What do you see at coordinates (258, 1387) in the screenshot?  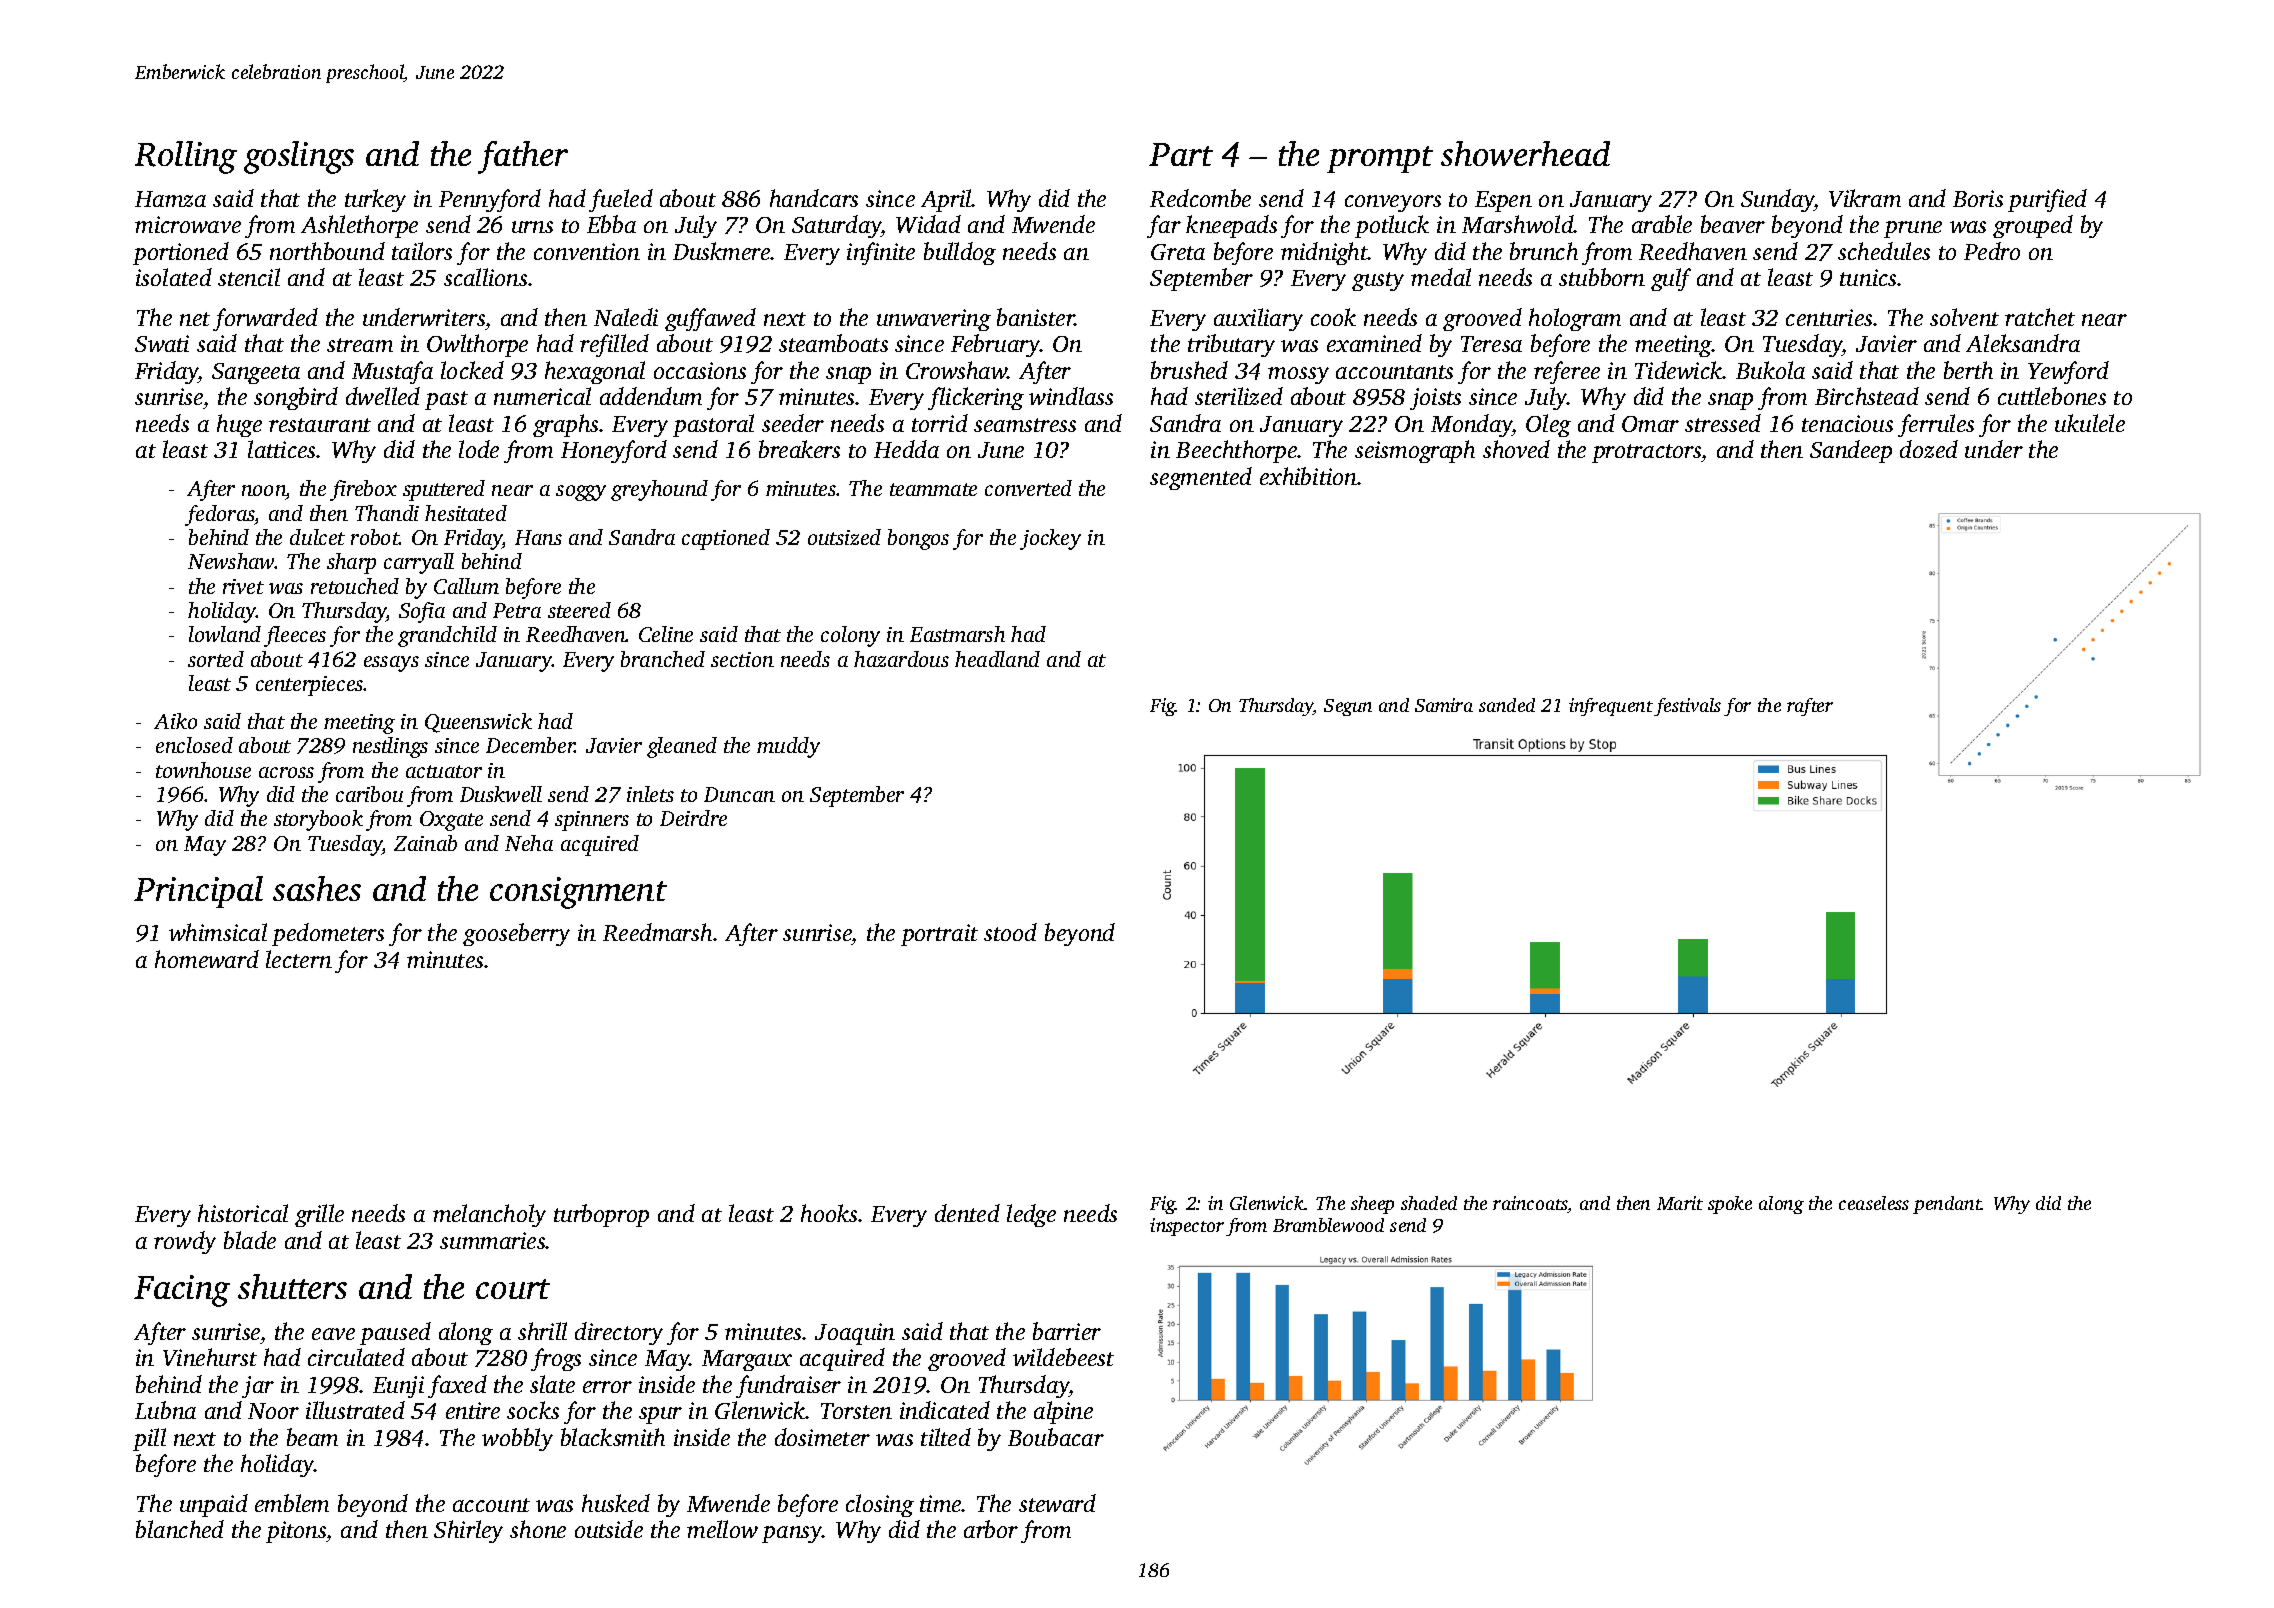 I see `jar` at bounding box center [258, 1387].
